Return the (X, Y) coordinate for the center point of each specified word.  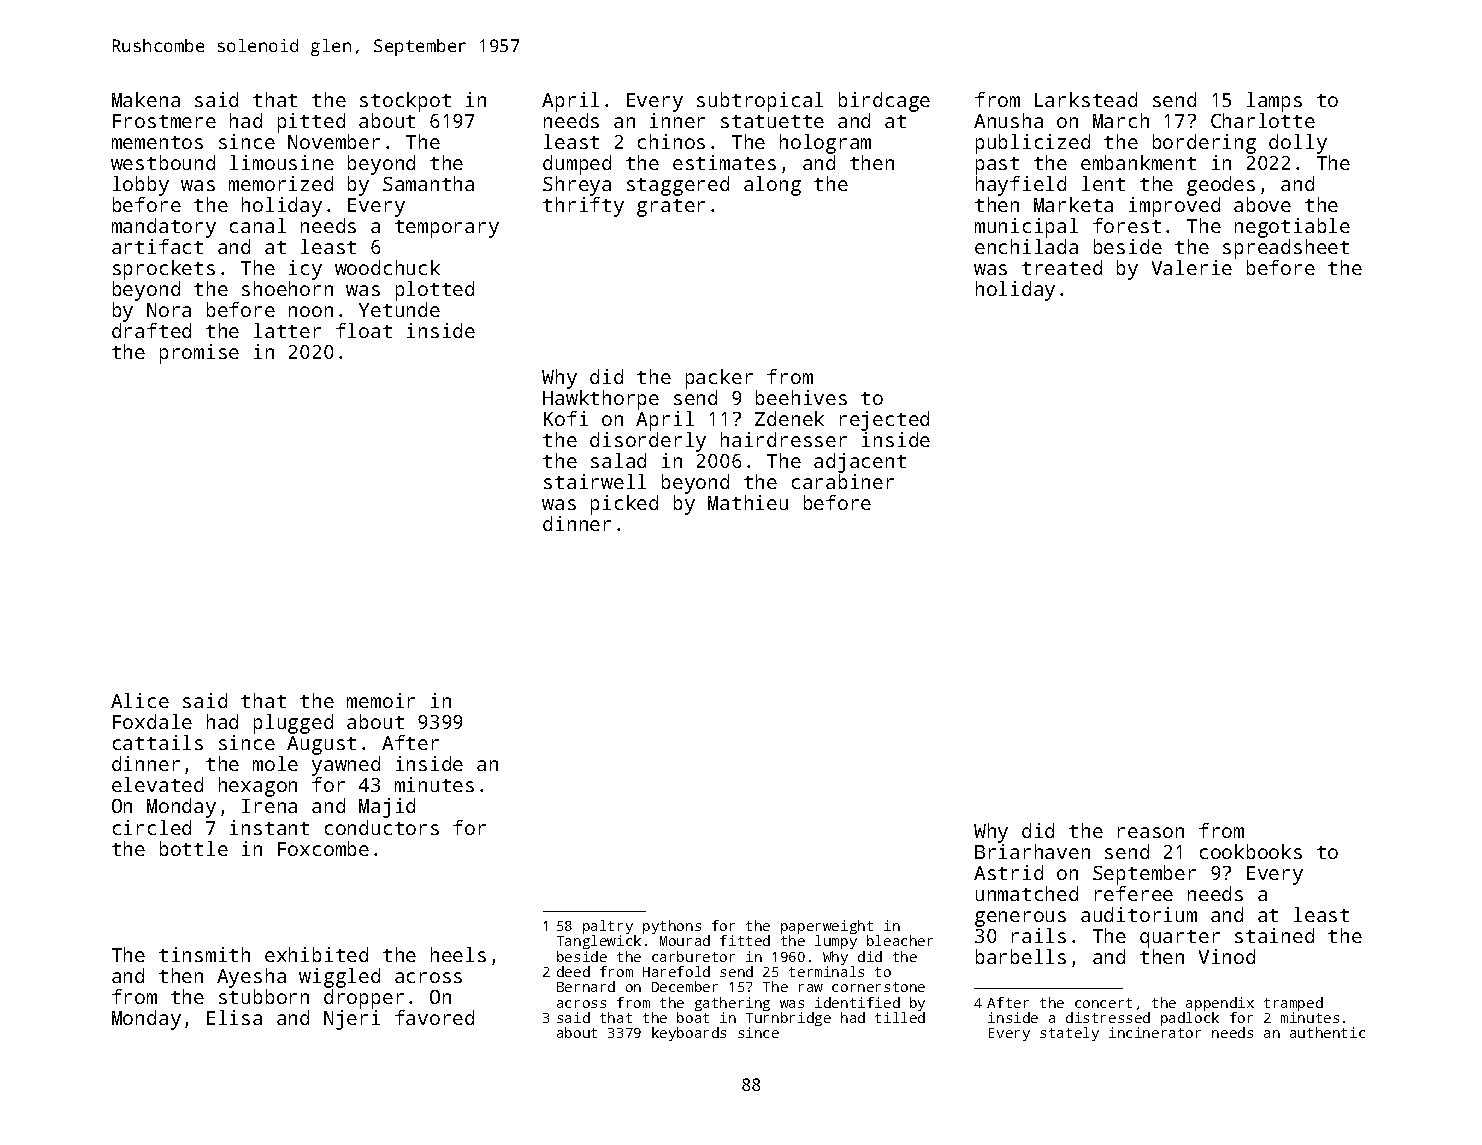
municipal (1026, 228)
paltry (608, 927)
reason (1151, 832)
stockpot (405, 102)
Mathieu (748, 502)
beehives (801, 397)
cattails (158, 742)
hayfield (1021, 186)
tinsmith (204, 954)
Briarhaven (1032, 851)
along (772, 186)
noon (311, 311)
